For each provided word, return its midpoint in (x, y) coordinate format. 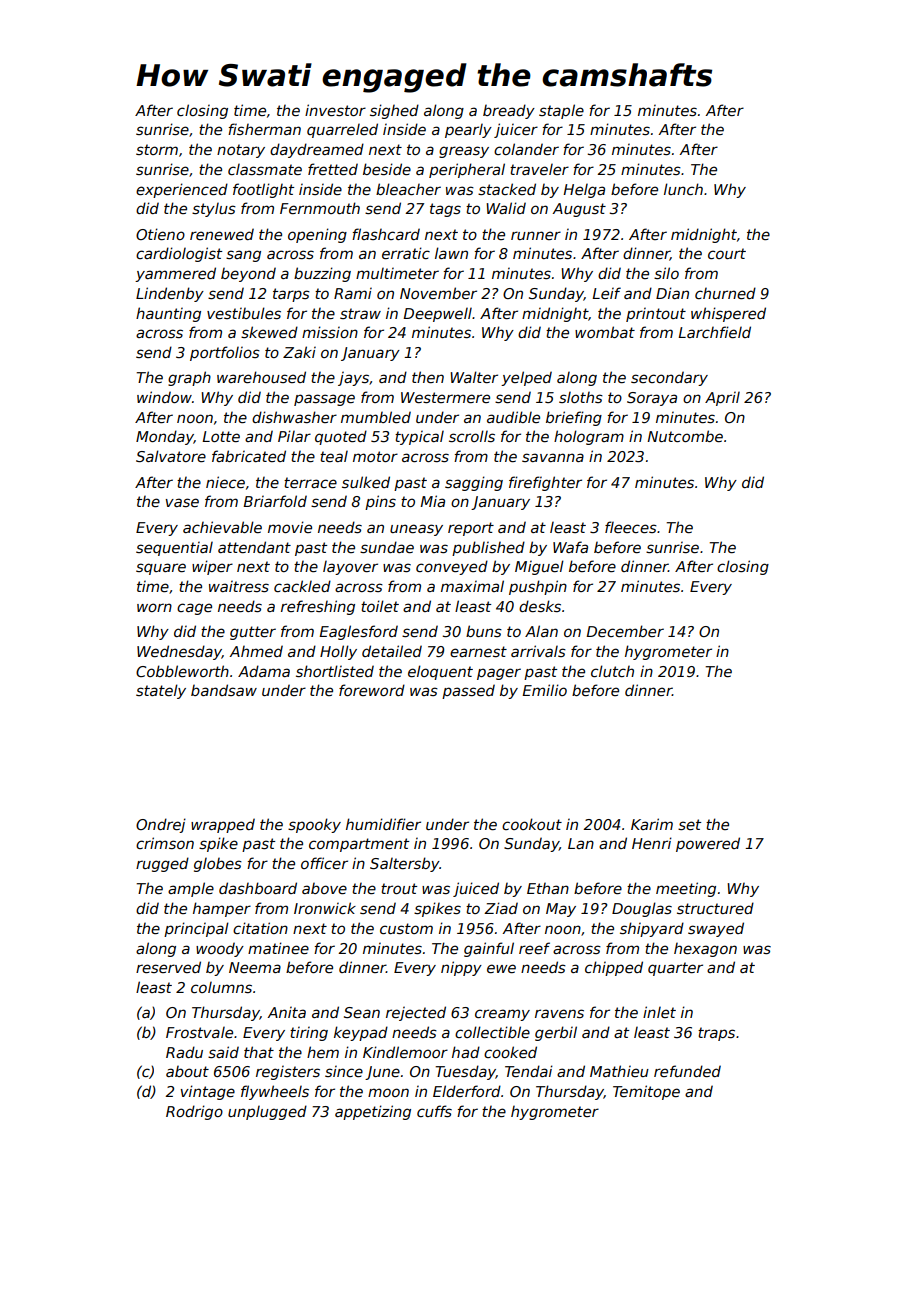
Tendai (529, 1071)
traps (716, 1034)
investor (335, 110)
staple (561, 111)
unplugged (267, 1112)
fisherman (264, 129)
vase (182, 502)
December (625, 631)
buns (484, 631)
